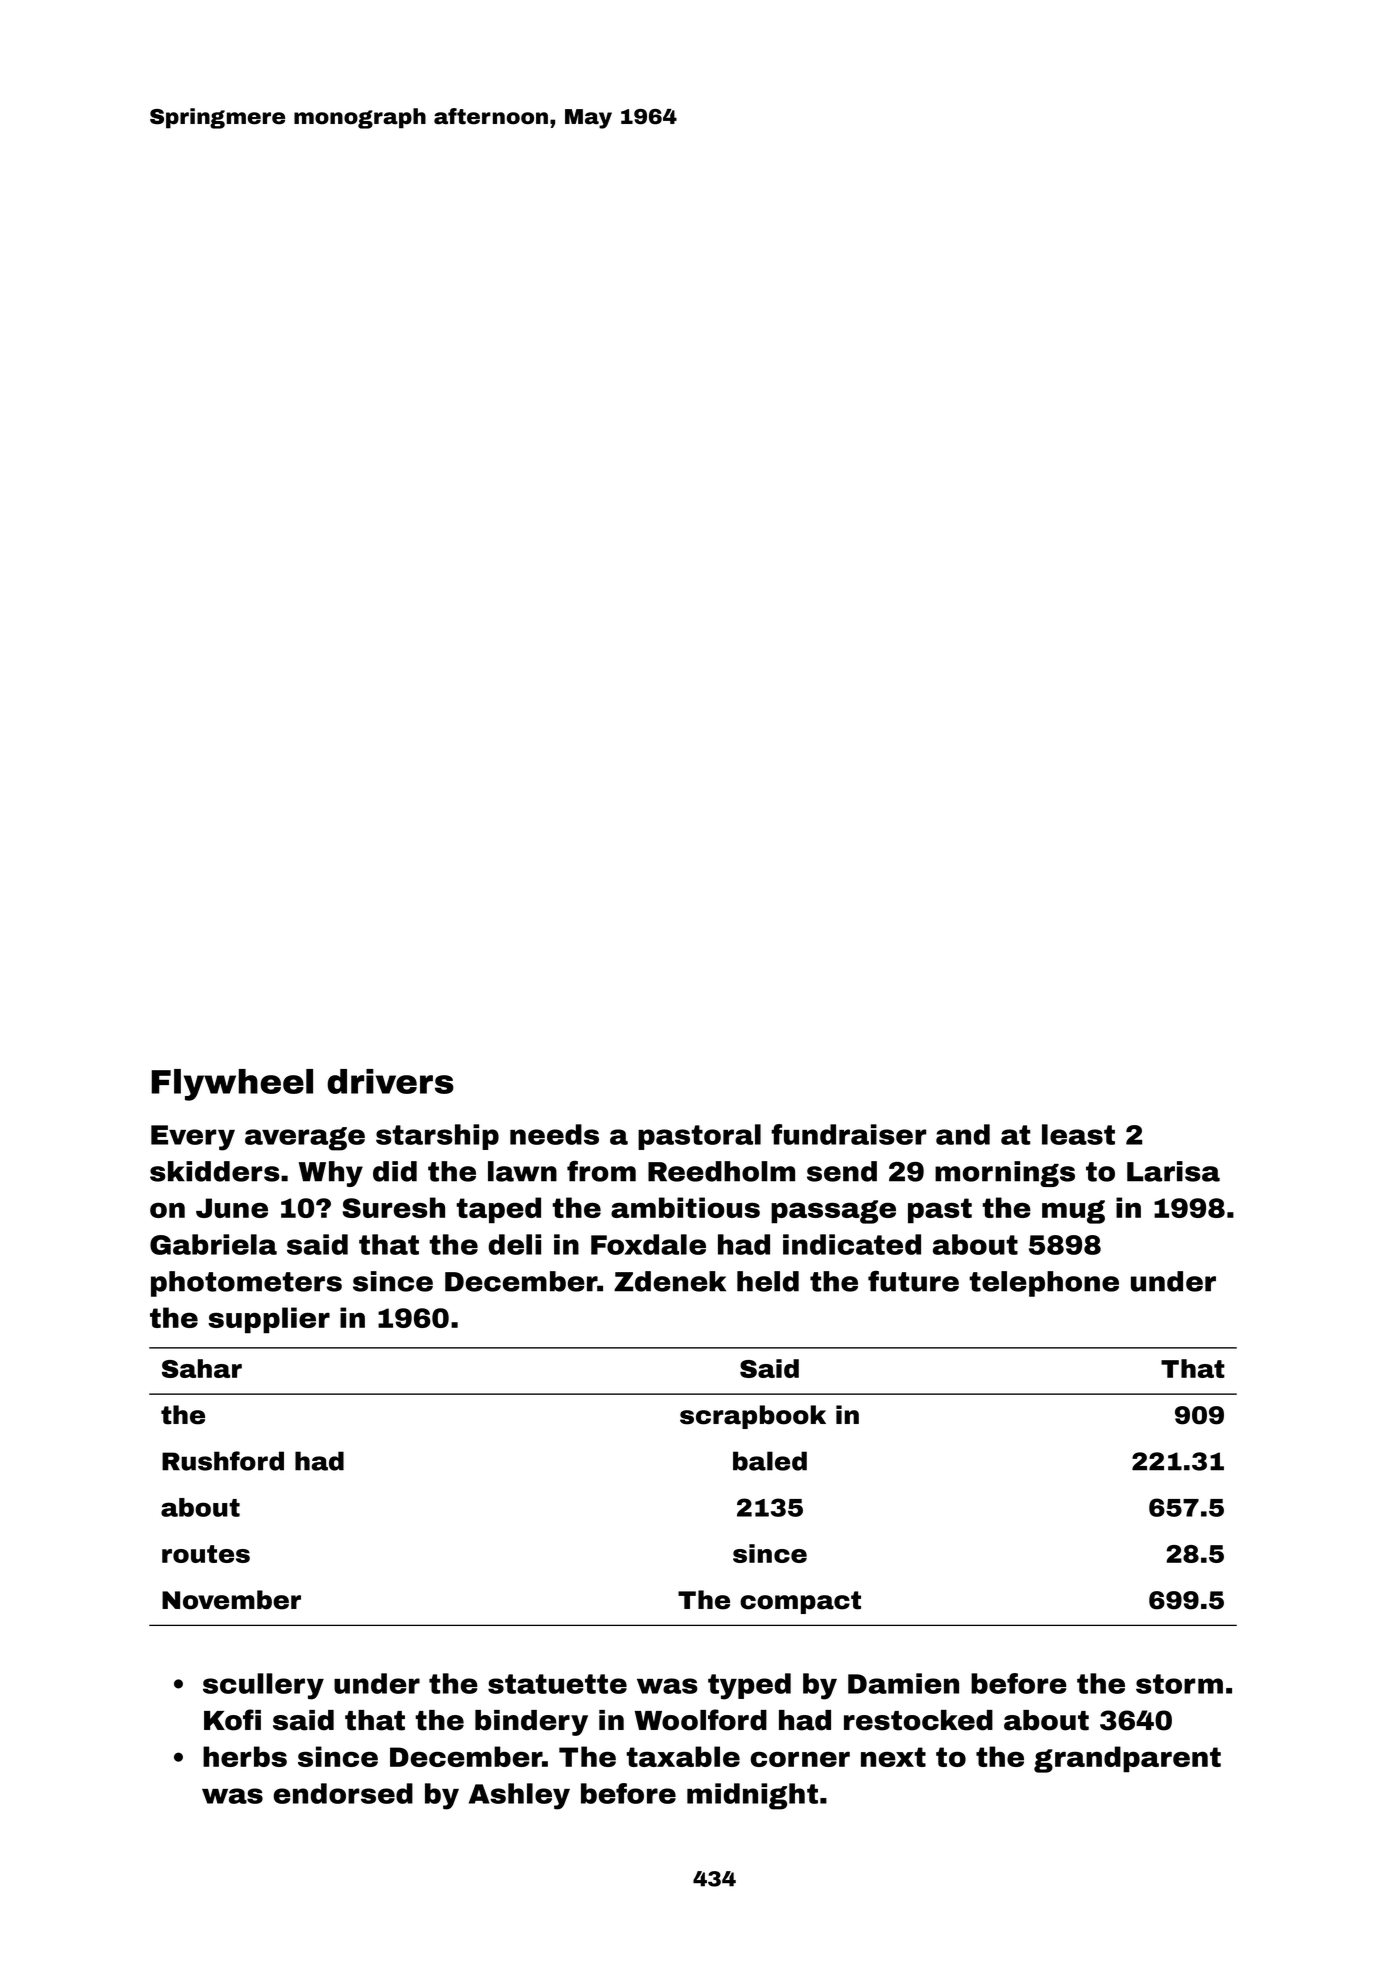 This screenshot has width=1386, height=1969. I want to click on scrapbook, so click(753, 1417).
